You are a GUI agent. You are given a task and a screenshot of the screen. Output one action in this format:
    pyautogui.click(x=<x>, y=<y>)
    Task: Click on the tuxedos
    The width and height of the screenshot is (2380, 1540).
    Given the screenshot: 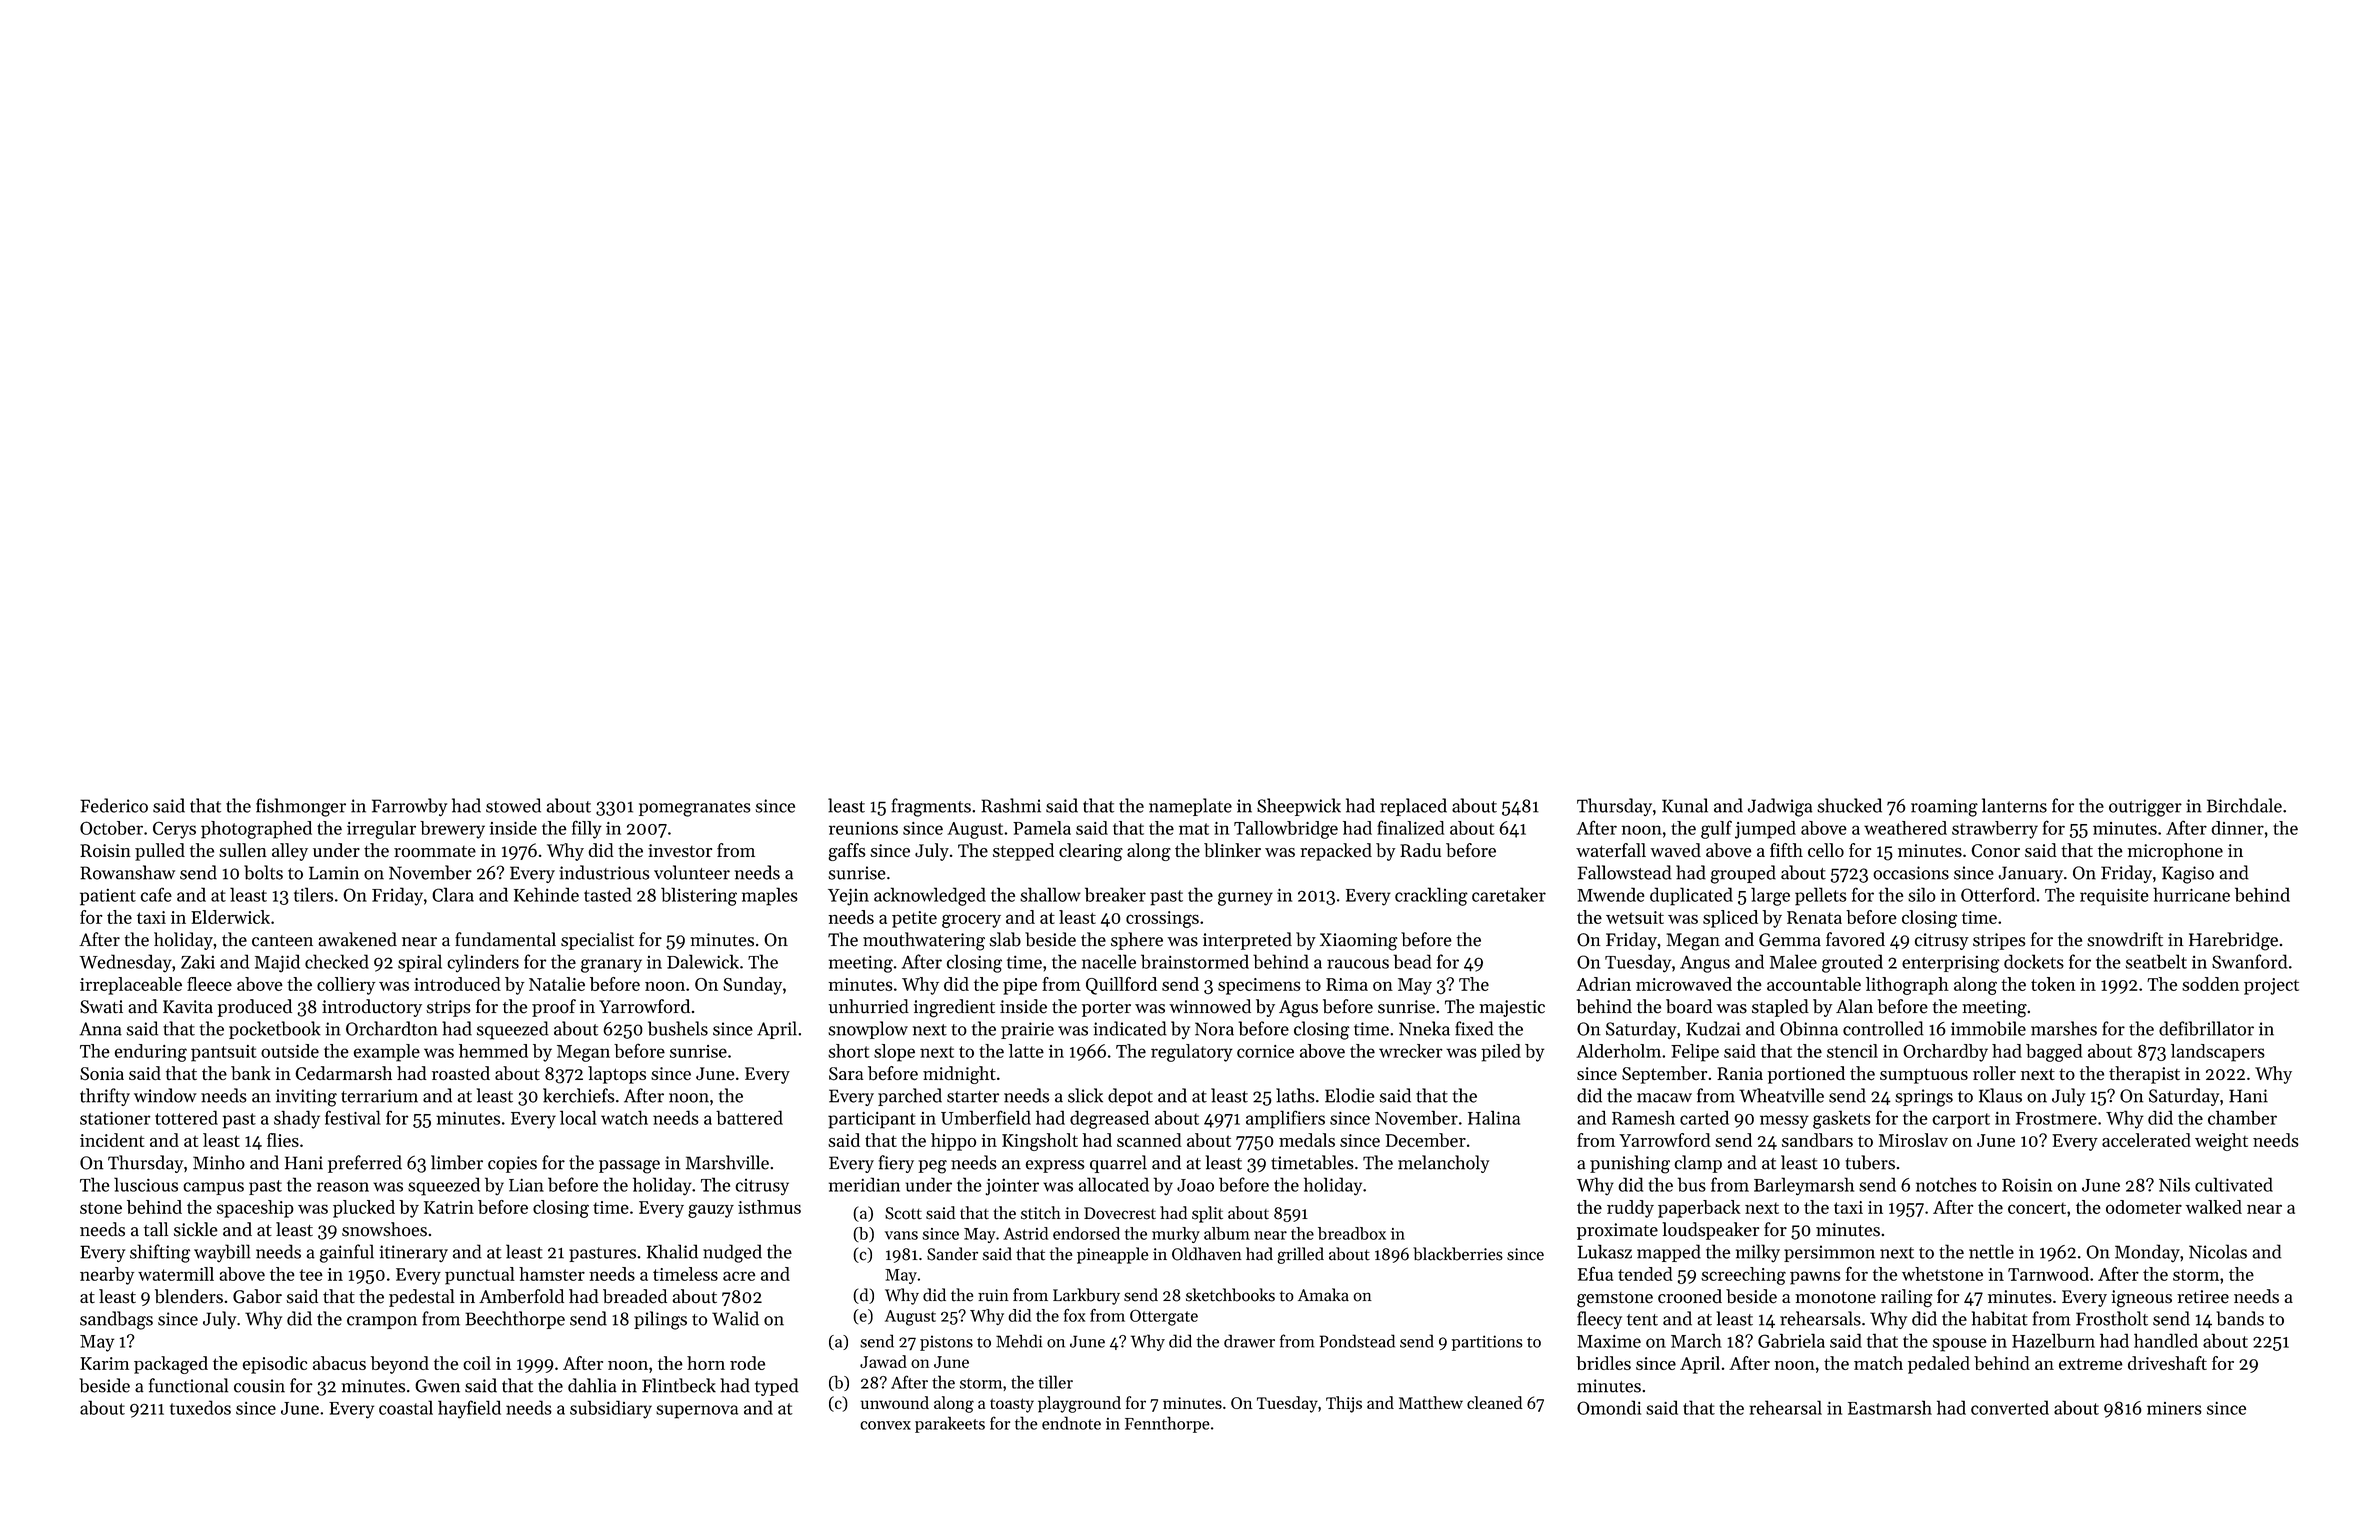 What is the action you would take?
    pyautogui.click(x=200, y=1407)
